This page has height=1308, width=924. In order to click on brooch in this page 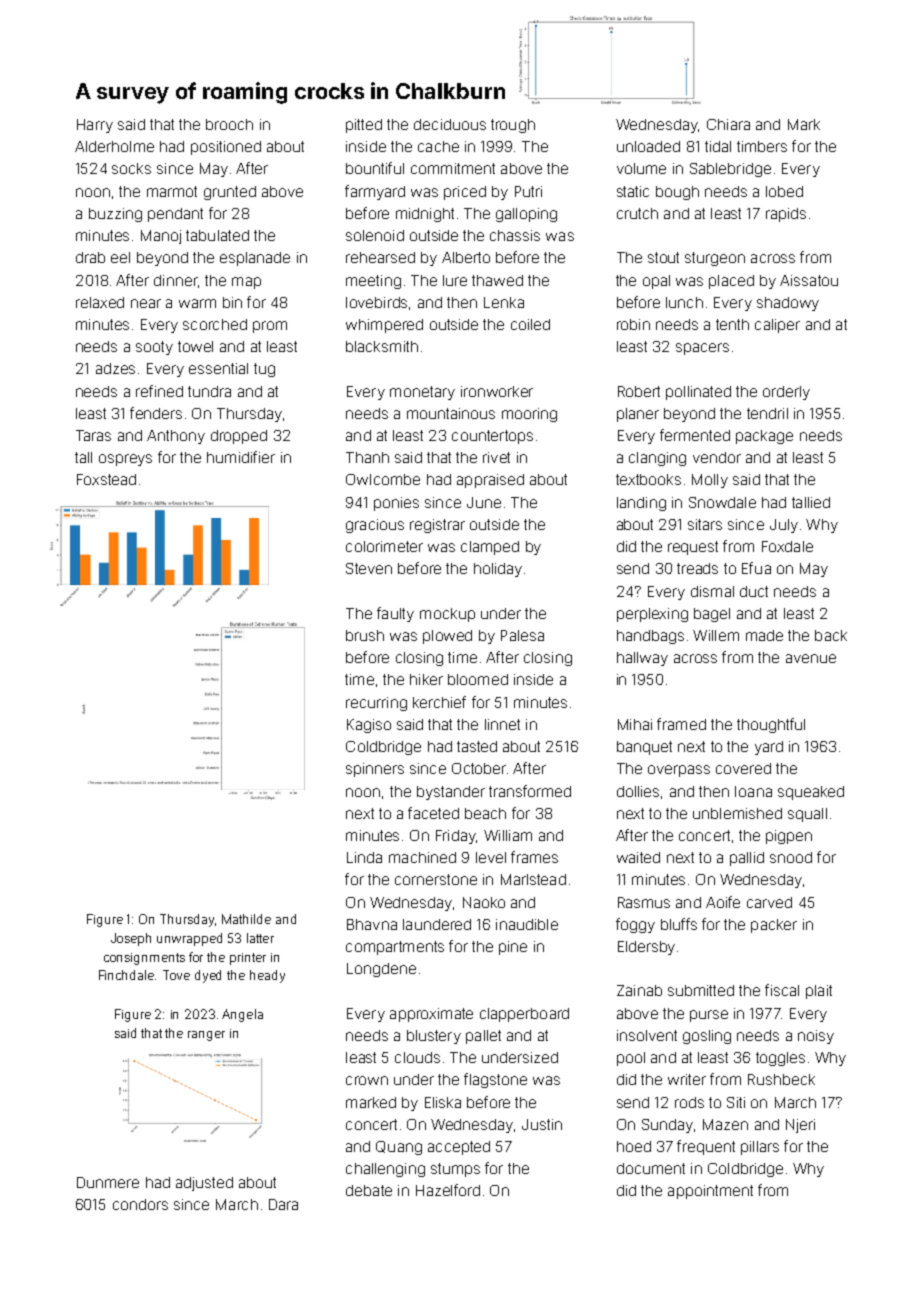, I will do `click(229, 124)`.
